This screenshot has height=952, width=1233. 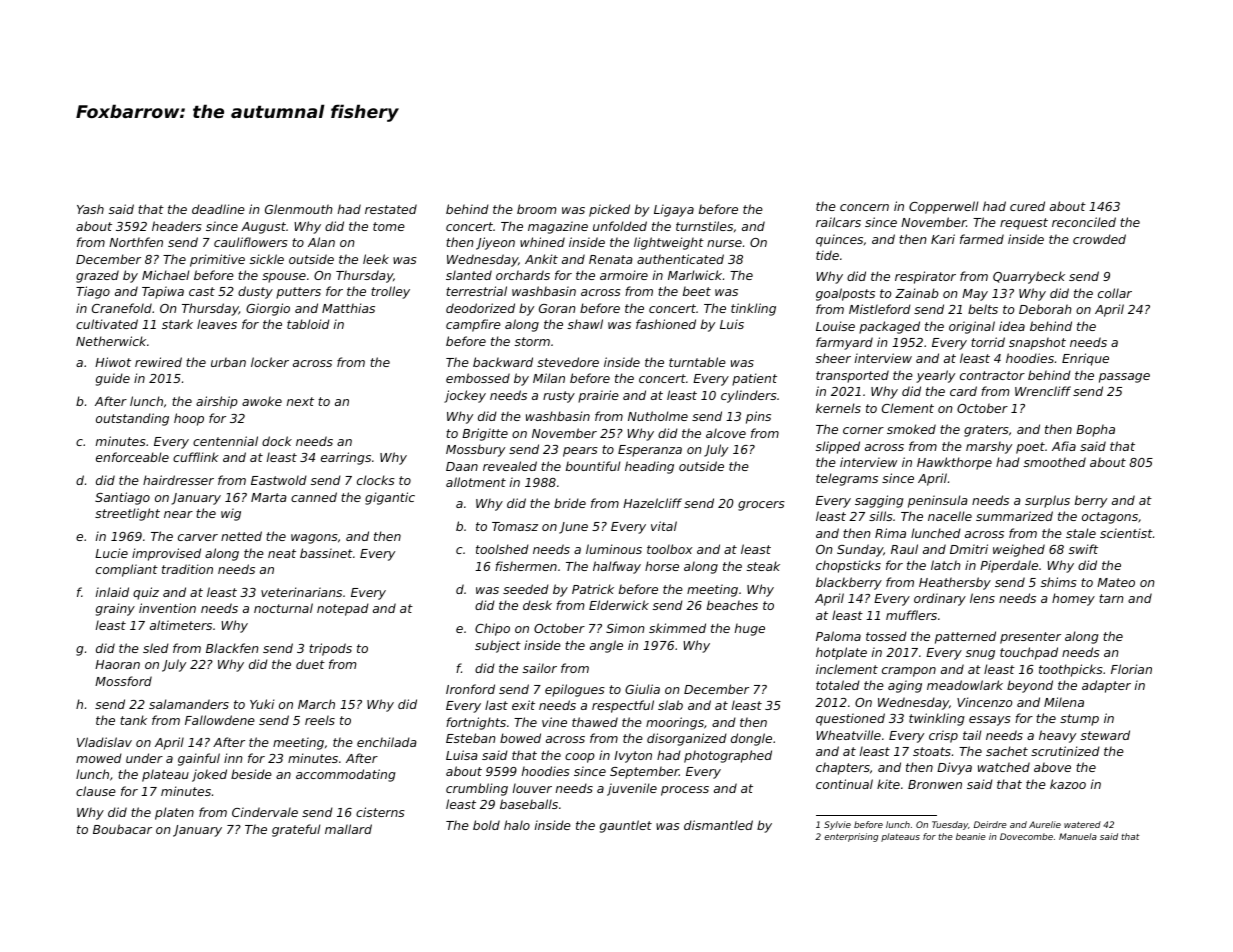 I want to click on Boubacar, so click(x=122, y=829).
